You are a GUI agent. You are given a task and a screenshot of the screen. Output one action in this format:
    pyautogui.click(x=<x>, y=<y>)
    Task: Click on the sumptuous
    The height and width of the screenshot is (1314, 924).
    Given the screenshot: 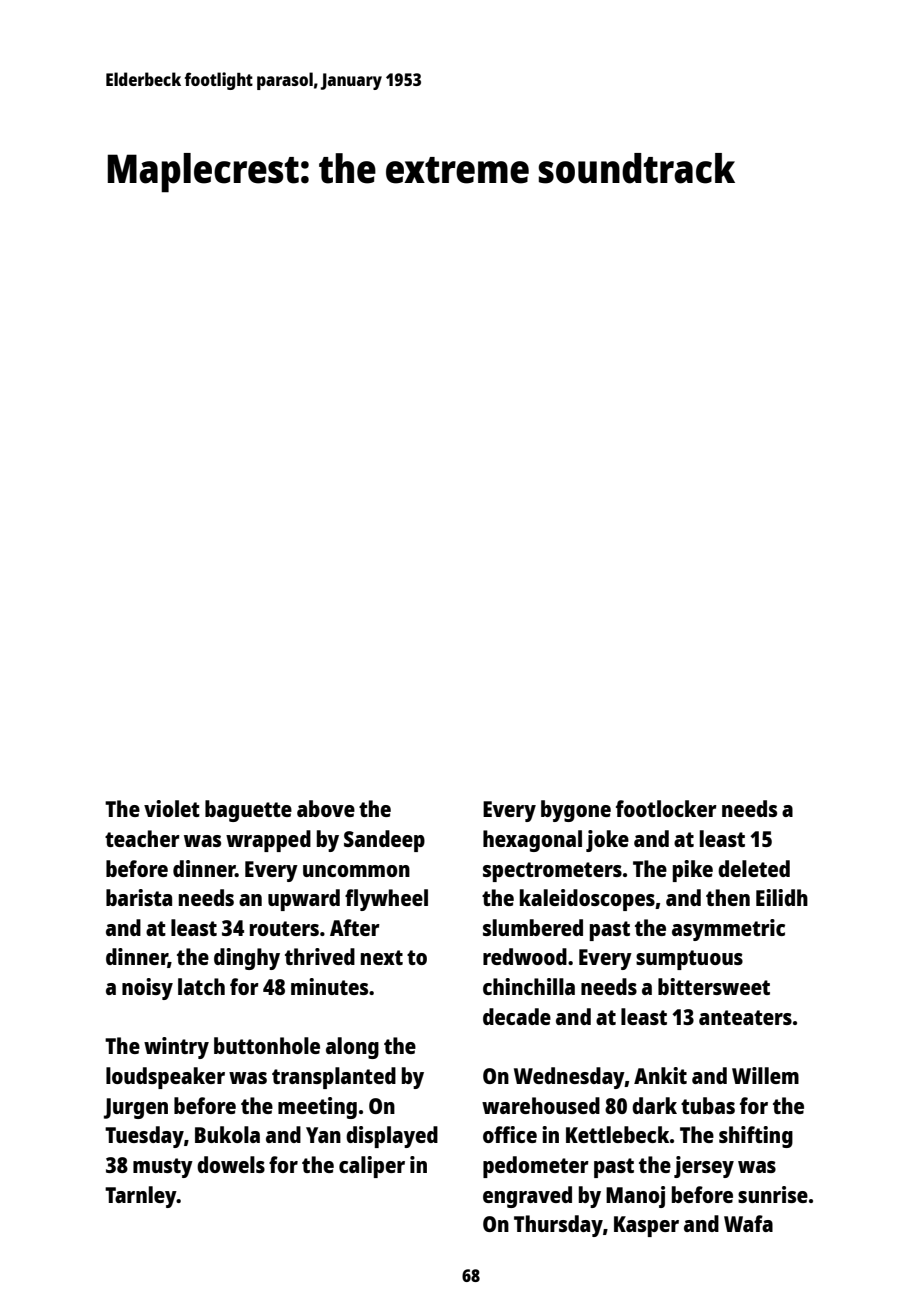 What is the action you would take?
    pyautogui.click(x=689, y=960)
